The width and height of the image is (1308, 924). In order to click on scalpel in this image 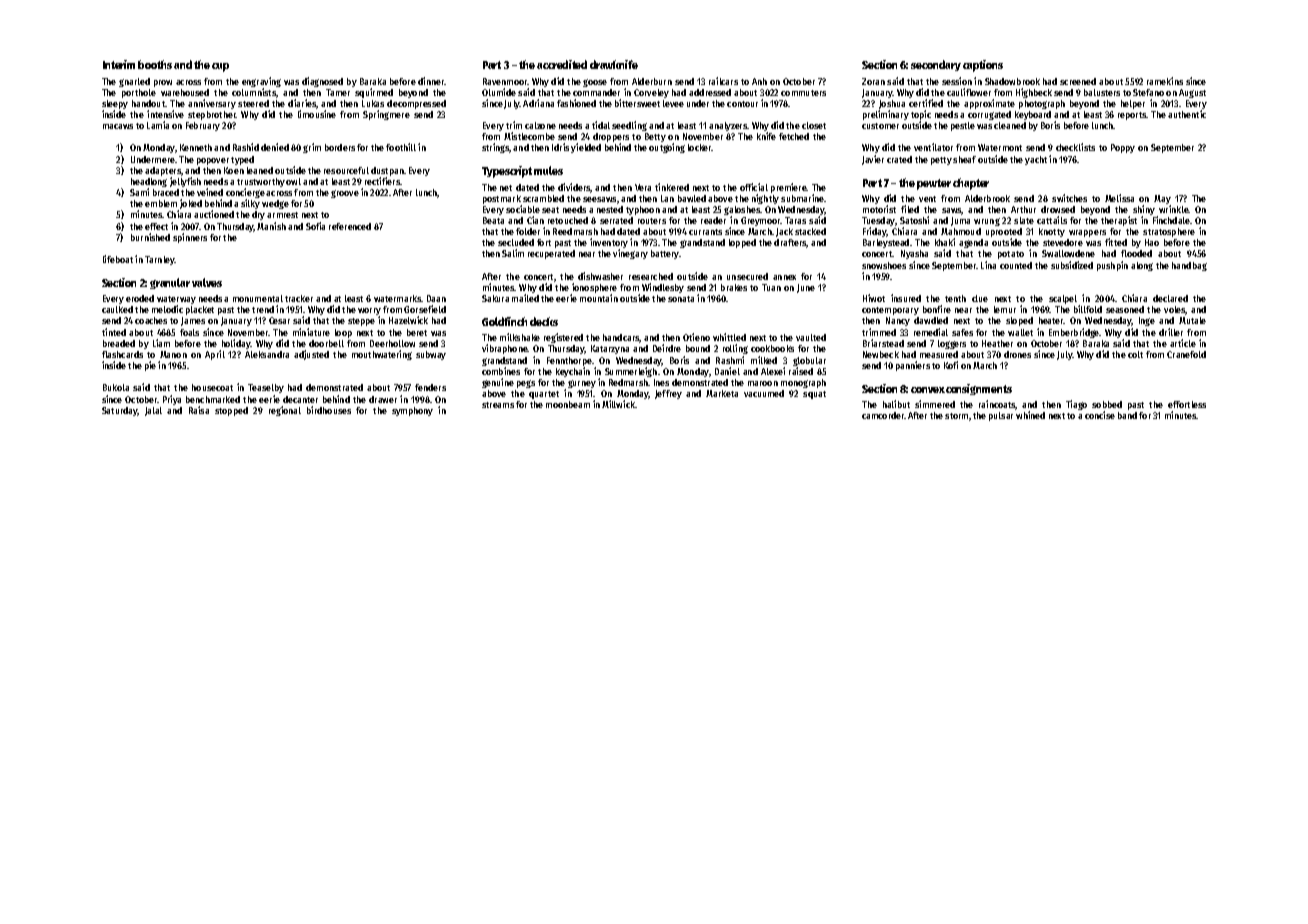, I will do `click(1063, 299)`.
